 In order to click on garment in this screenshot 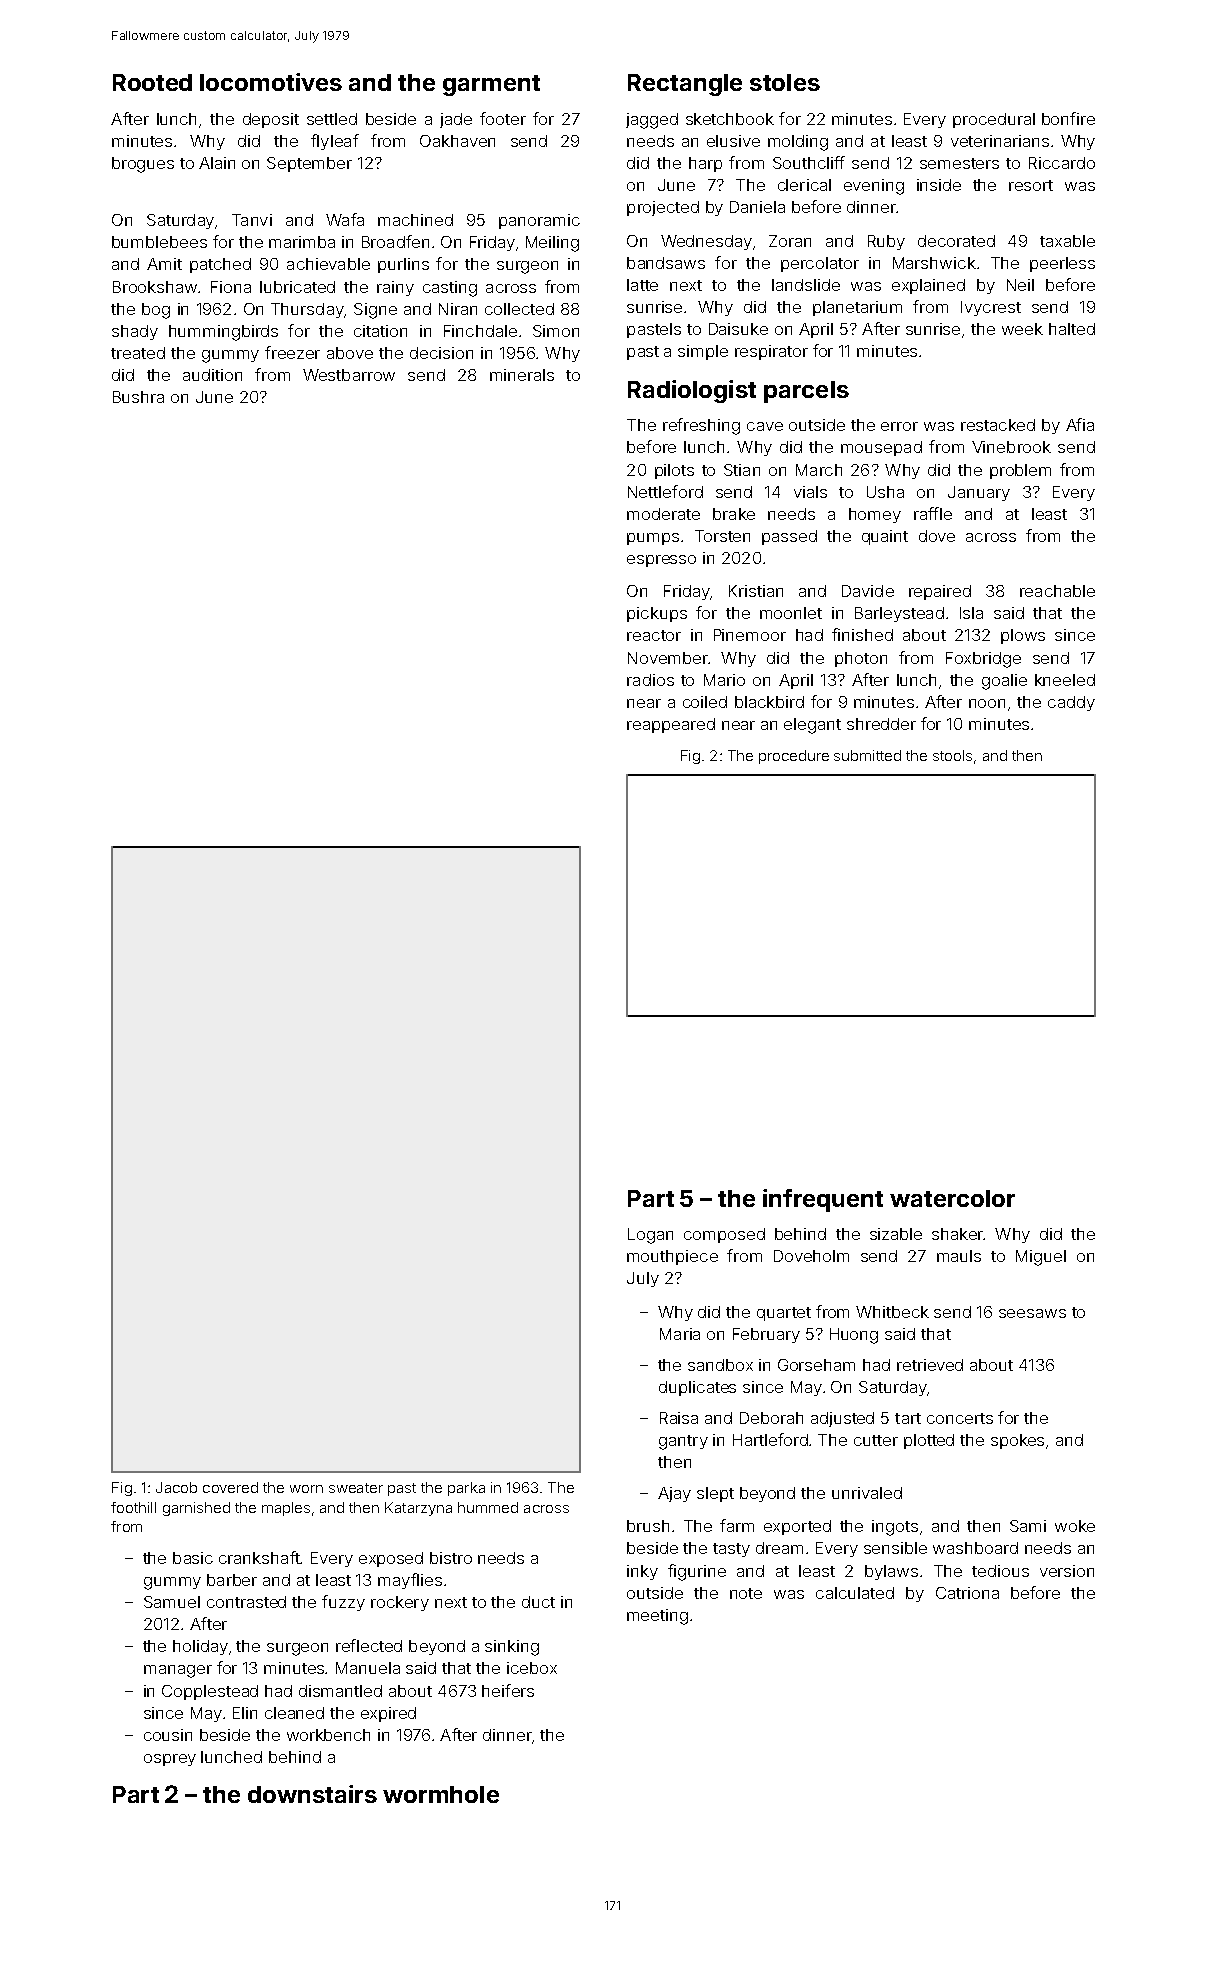, I will do `click(491, 85)`.
